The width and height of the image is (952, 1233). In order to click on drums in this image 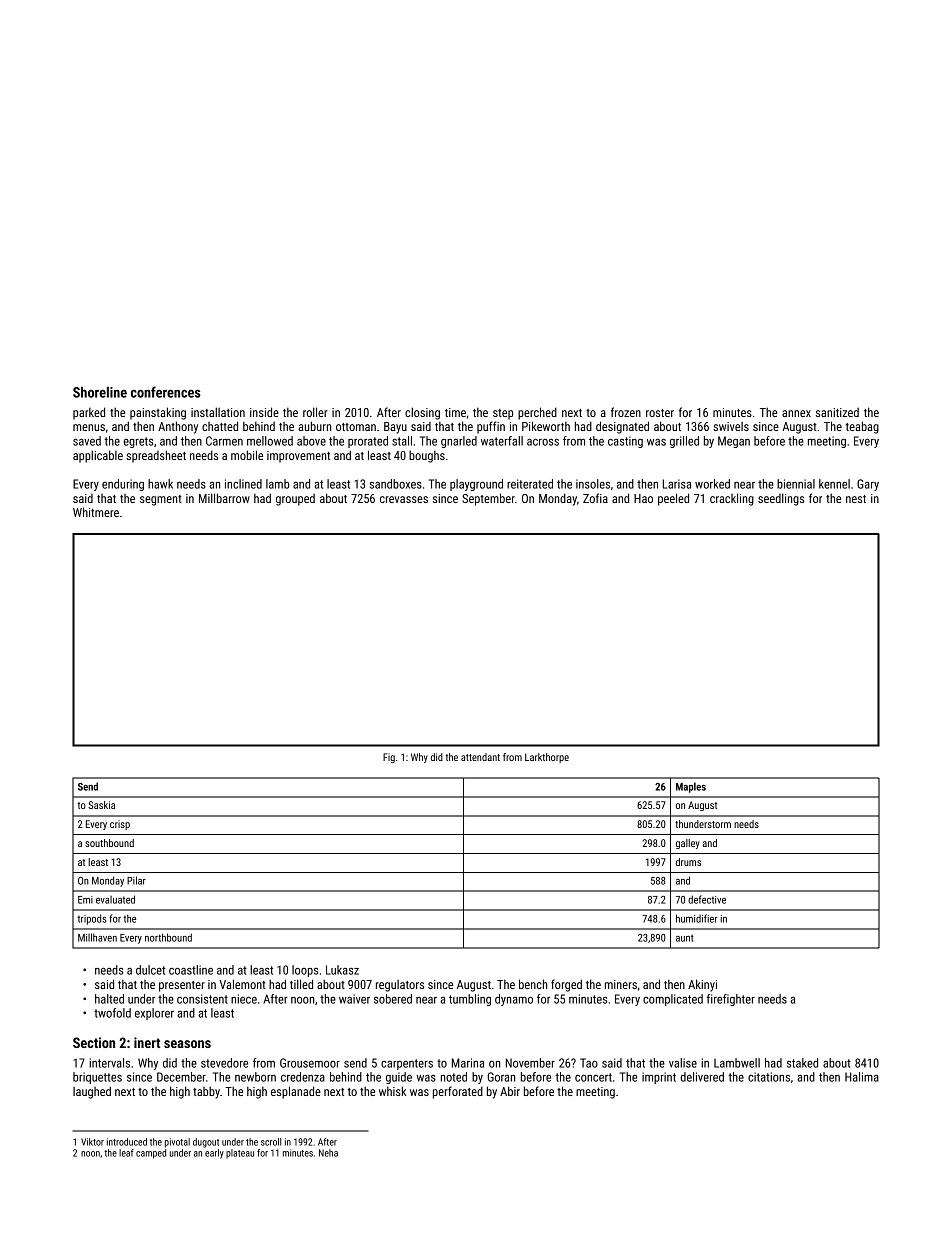, I will do `click(688, 862)`.
